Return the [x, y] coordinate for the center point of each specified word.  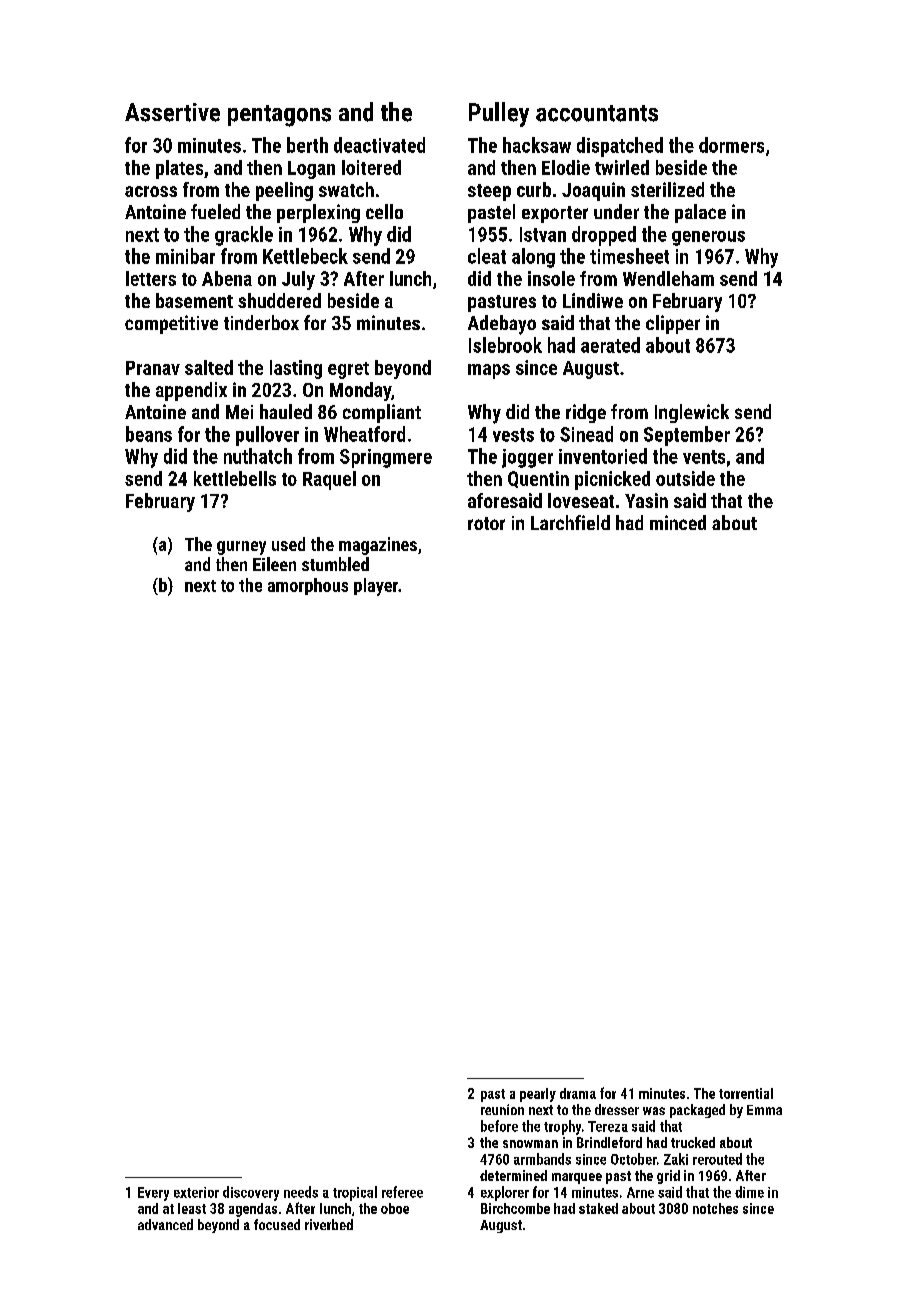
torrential [746, 1093]
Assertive [172, 112]
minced [678, 522]
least [192, 1208]
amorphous [308, 586]
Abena [227, 278]
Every [153, 1194]
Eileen [274, 564]
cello [384, 211]
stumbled [335, 564]
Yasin [646, 500]
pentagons [279, 116]
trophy [562, 1127]
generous [708, 238]
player [376, 587]
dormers [731, 145]
